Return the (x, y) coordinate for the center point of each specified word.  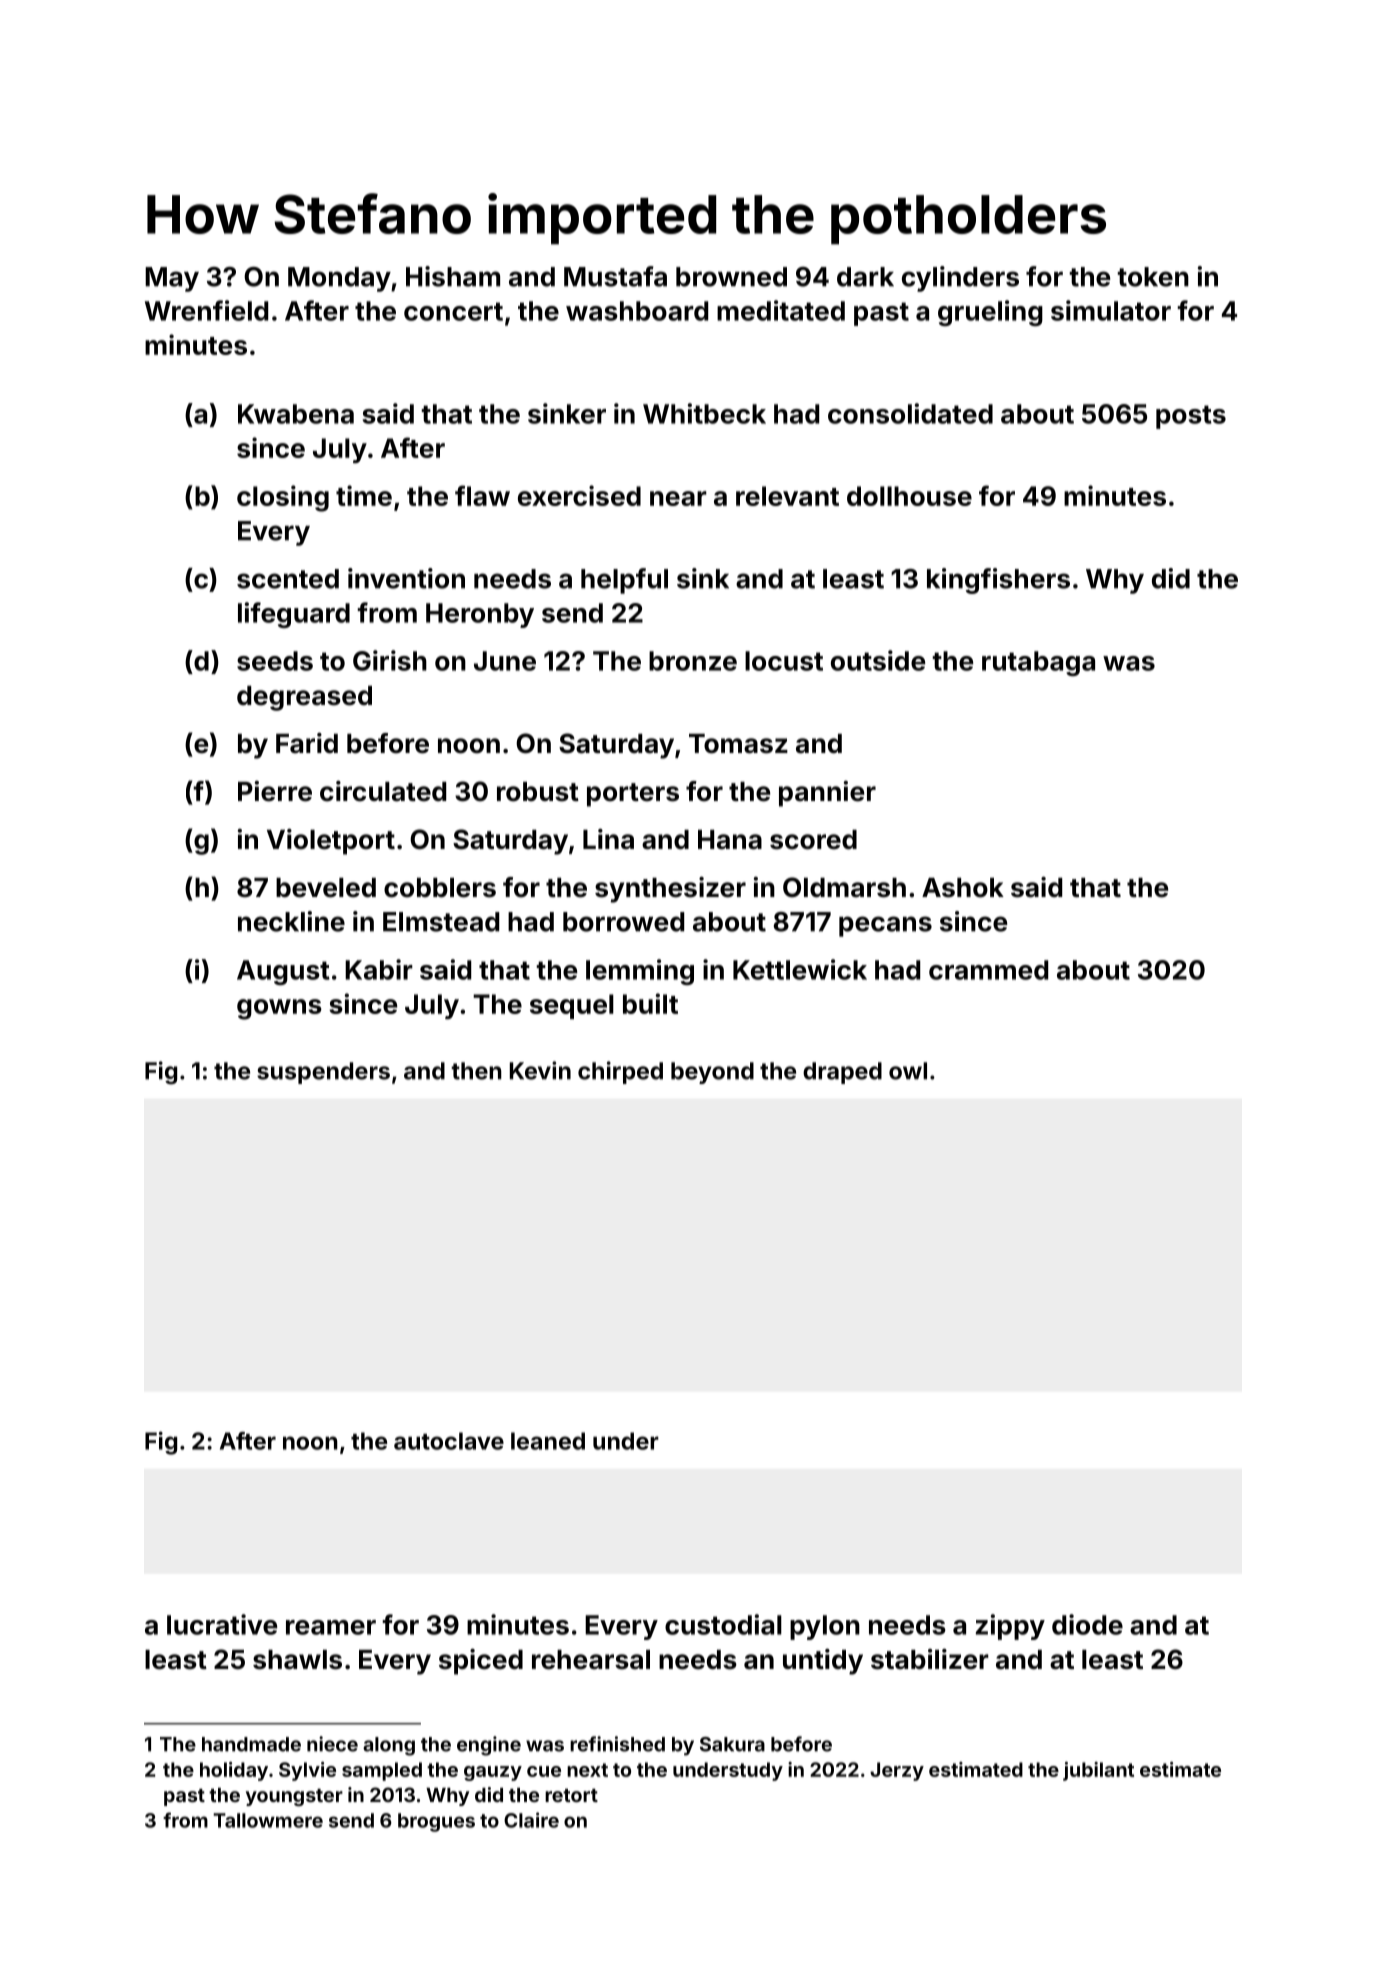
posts (1191, 417)
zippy (1010, 1627)
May (172, 279)
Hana (730, 840)
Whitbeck (704, 413)
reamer (331, 1627)
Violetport (331, 842)
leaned (548, 1441)
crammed (988, 970)
